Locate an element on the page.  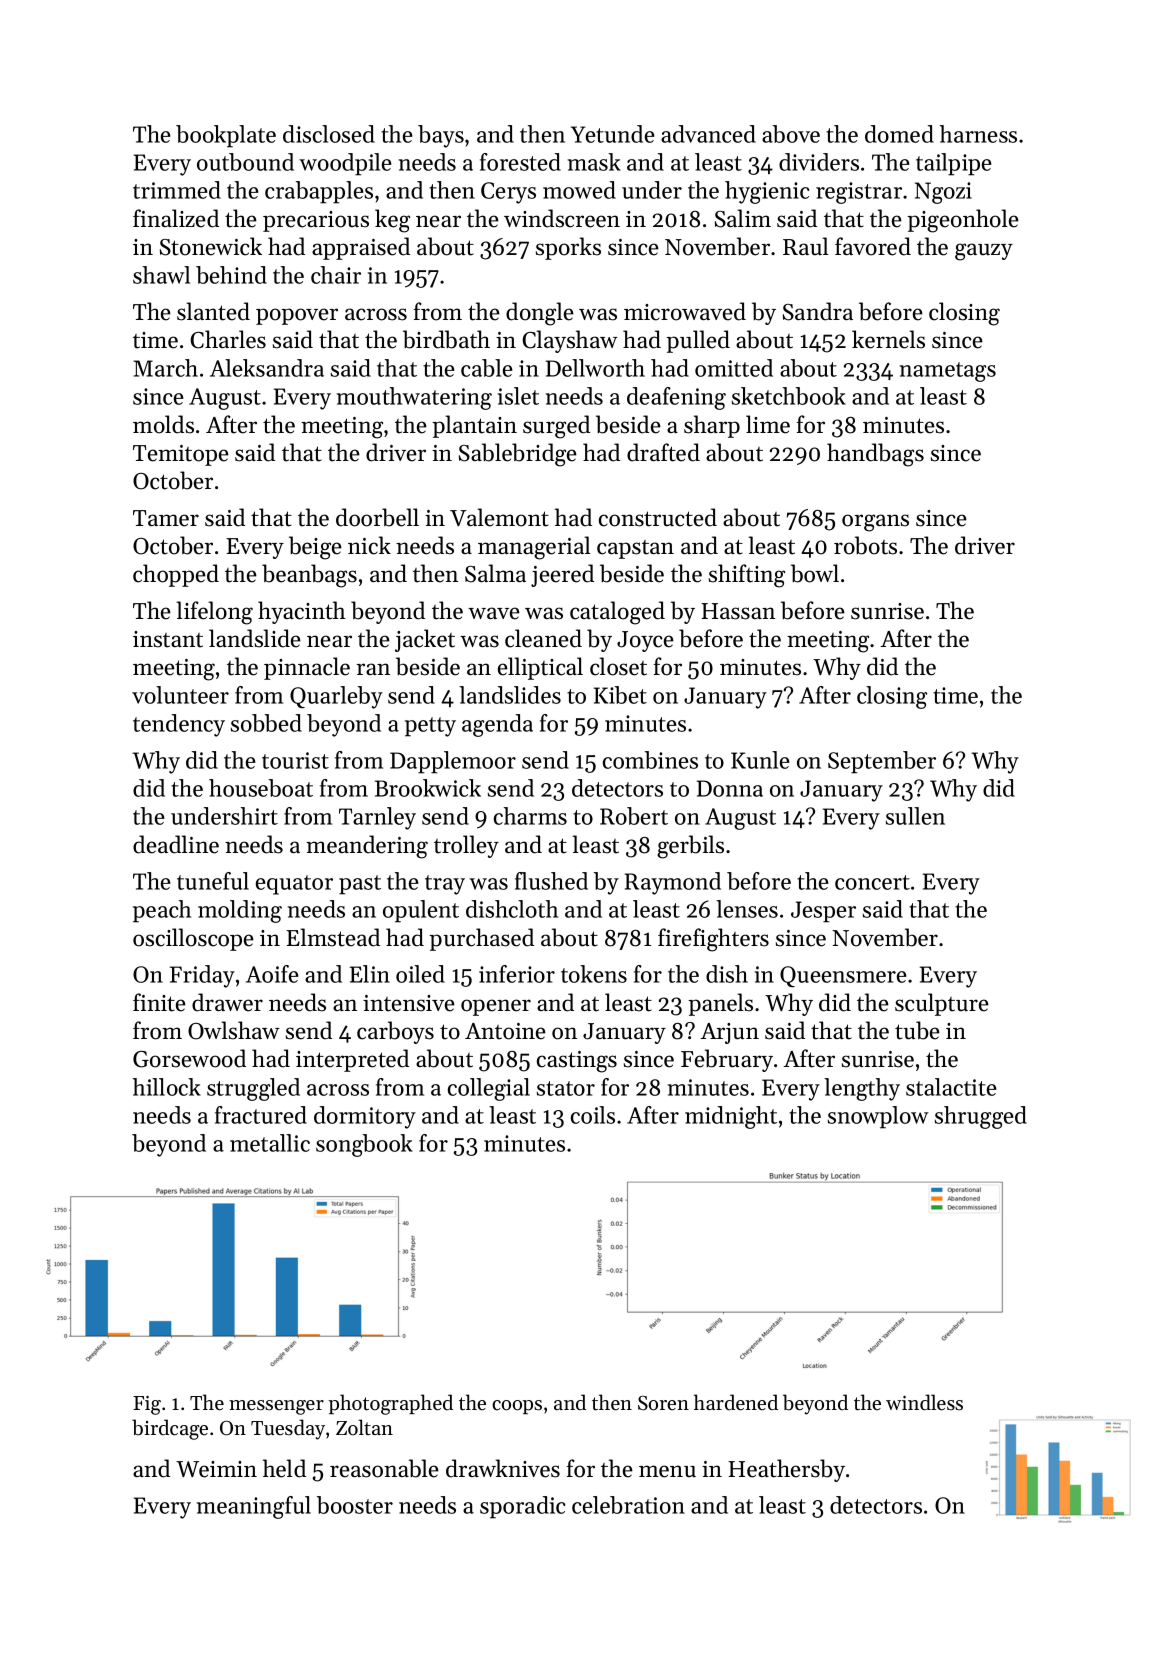
above is located at coordinates (791, 134).
